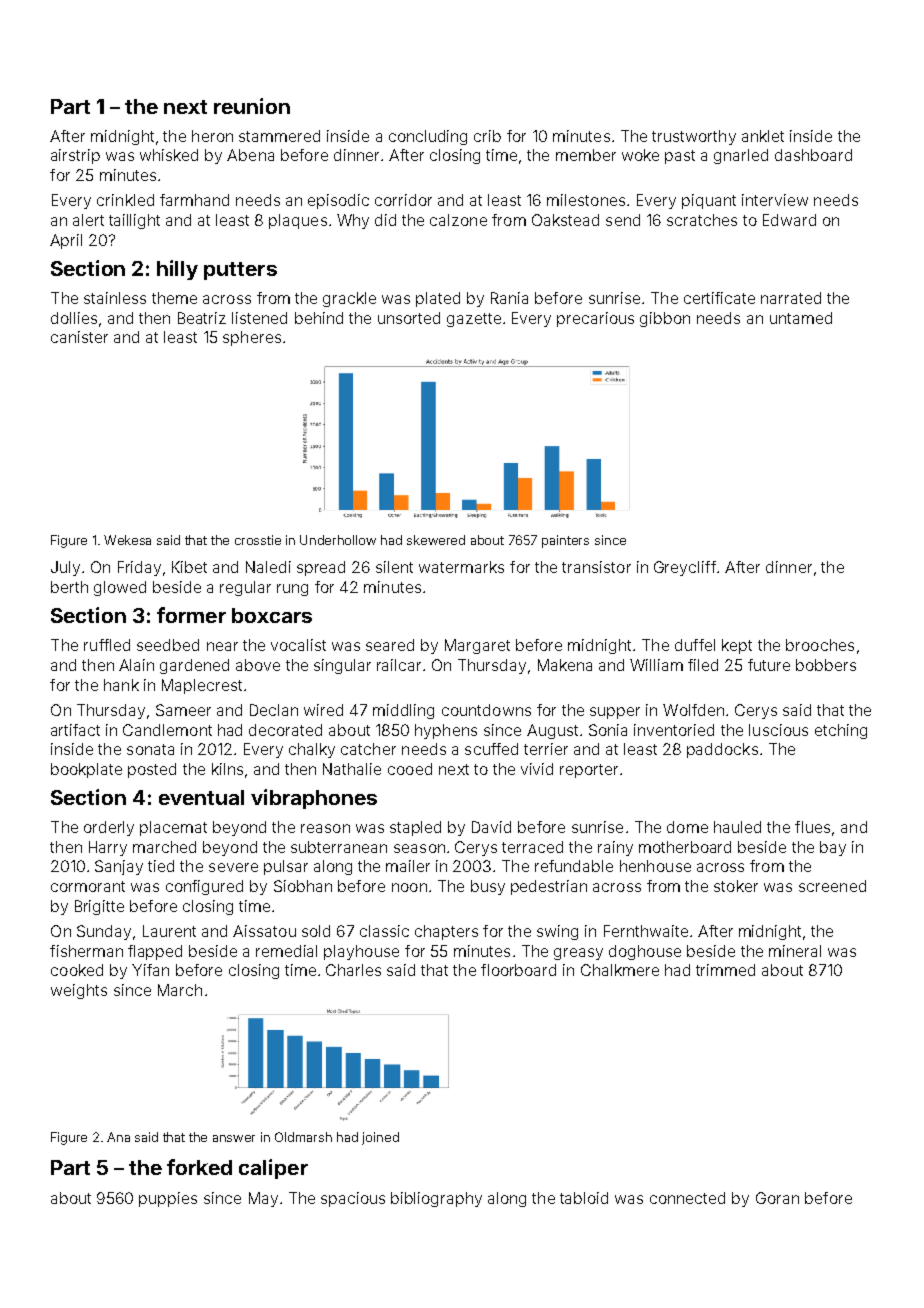 The image size is (924, 1308). I want to click on answer, so click(234, 1138).
